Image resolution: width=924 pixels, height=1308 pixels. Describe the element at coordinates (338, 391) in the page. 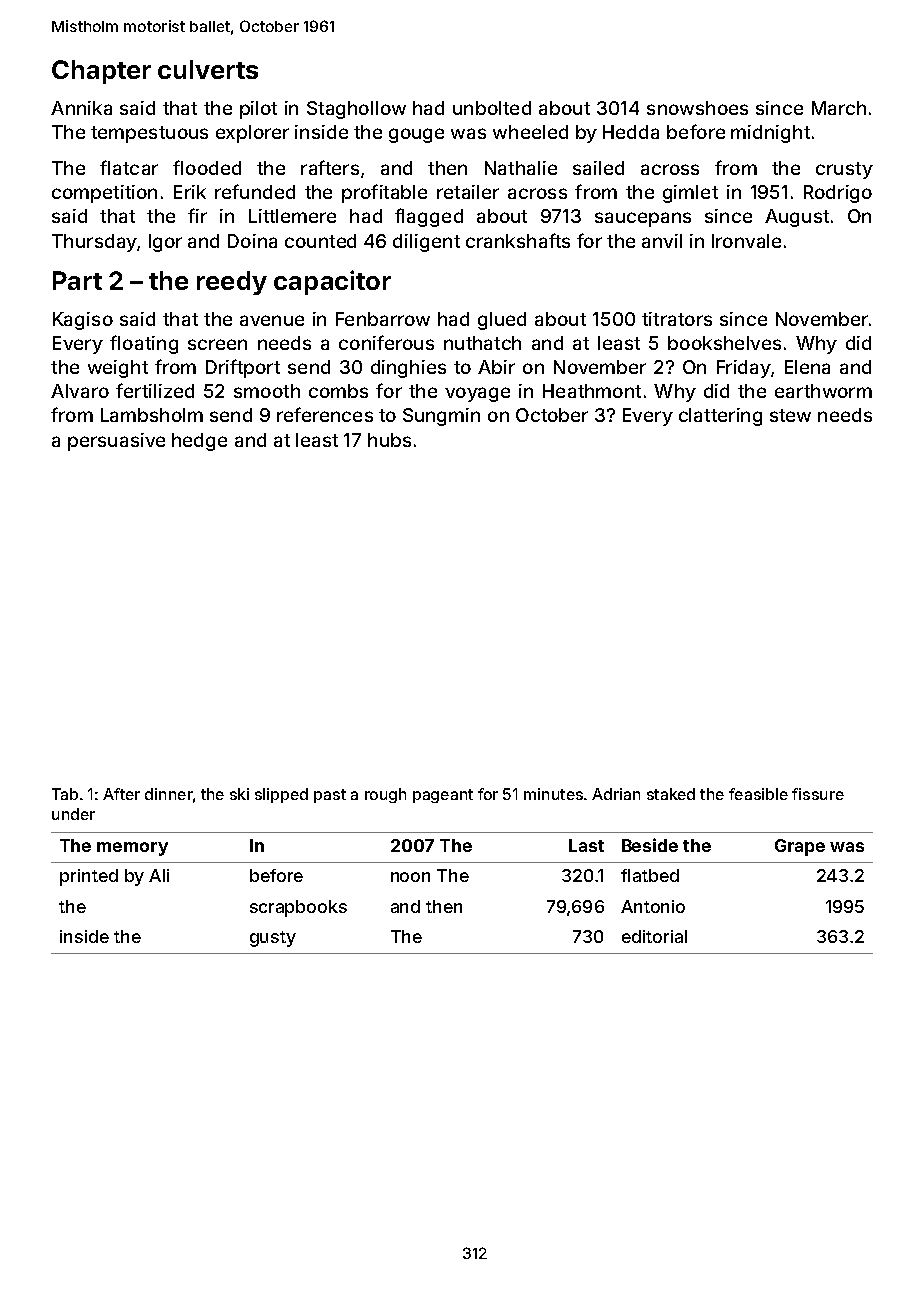

I see `combs` at that location.
